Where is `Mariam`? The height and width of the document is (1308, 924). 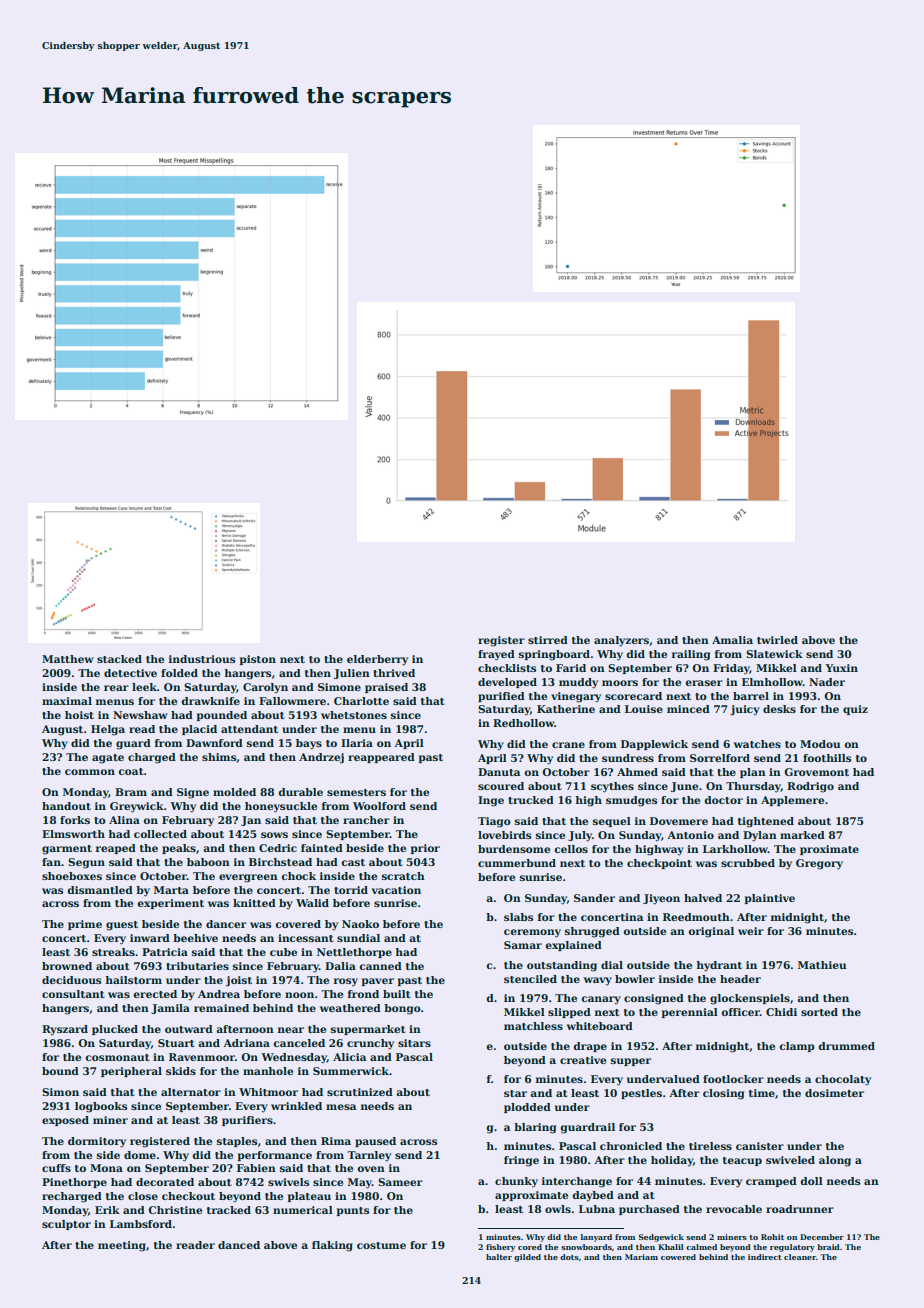 Mariam is located at coordinates (641, 1257).
